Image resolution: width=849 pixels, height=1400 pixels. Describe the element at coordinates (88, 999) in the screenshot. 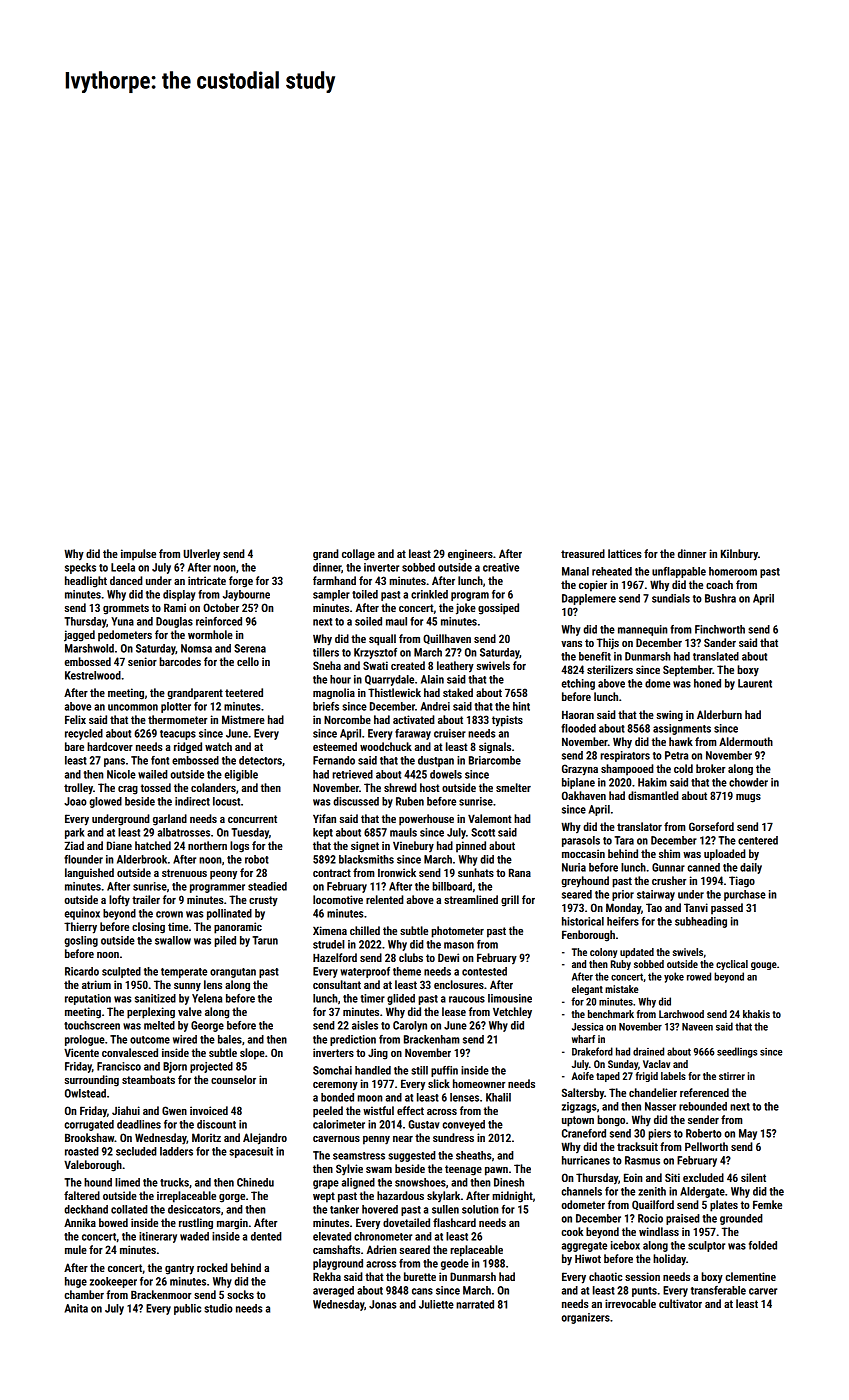

I see `reputation` at that location.
